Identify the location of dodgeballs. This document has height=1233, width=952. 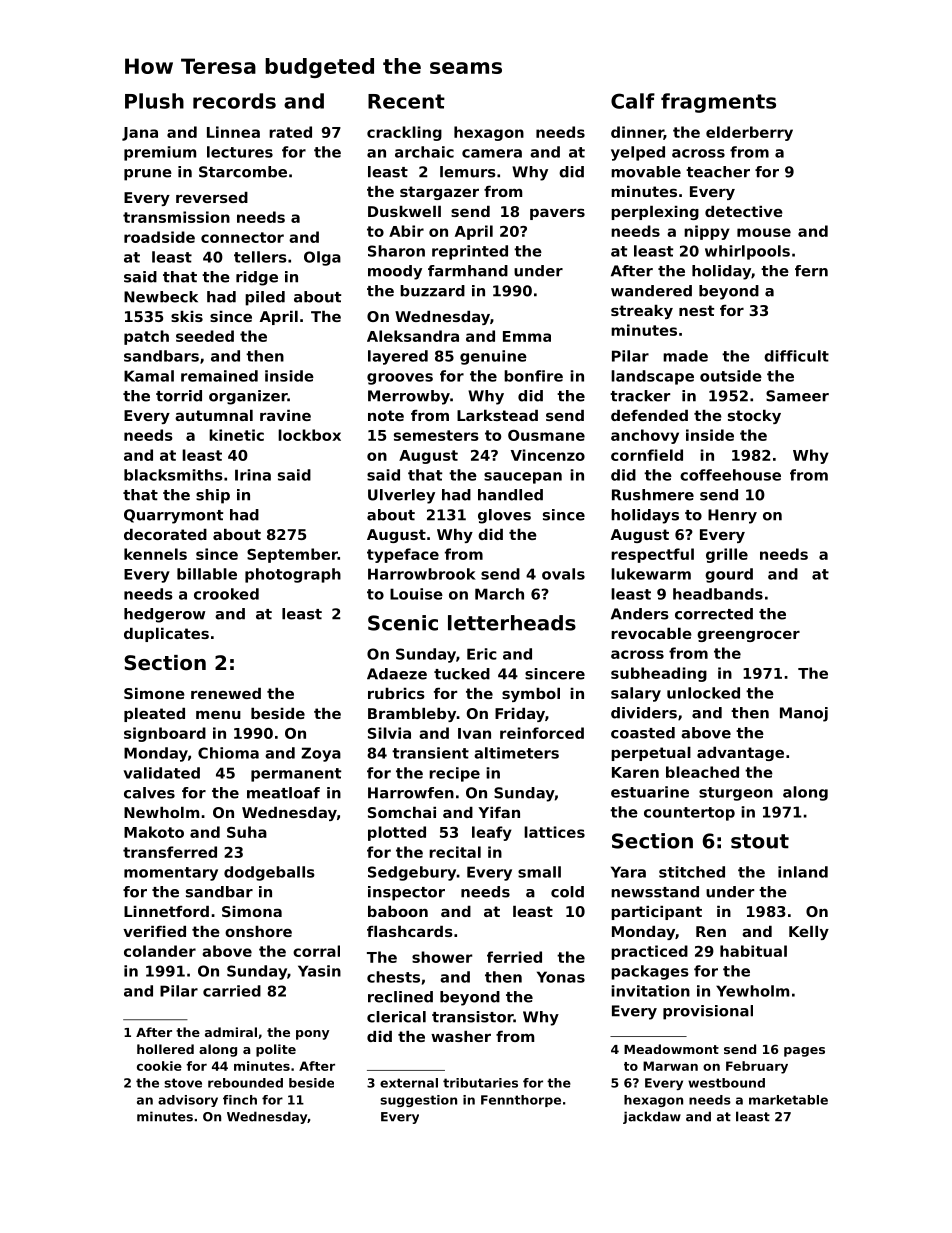
(269, 873).
